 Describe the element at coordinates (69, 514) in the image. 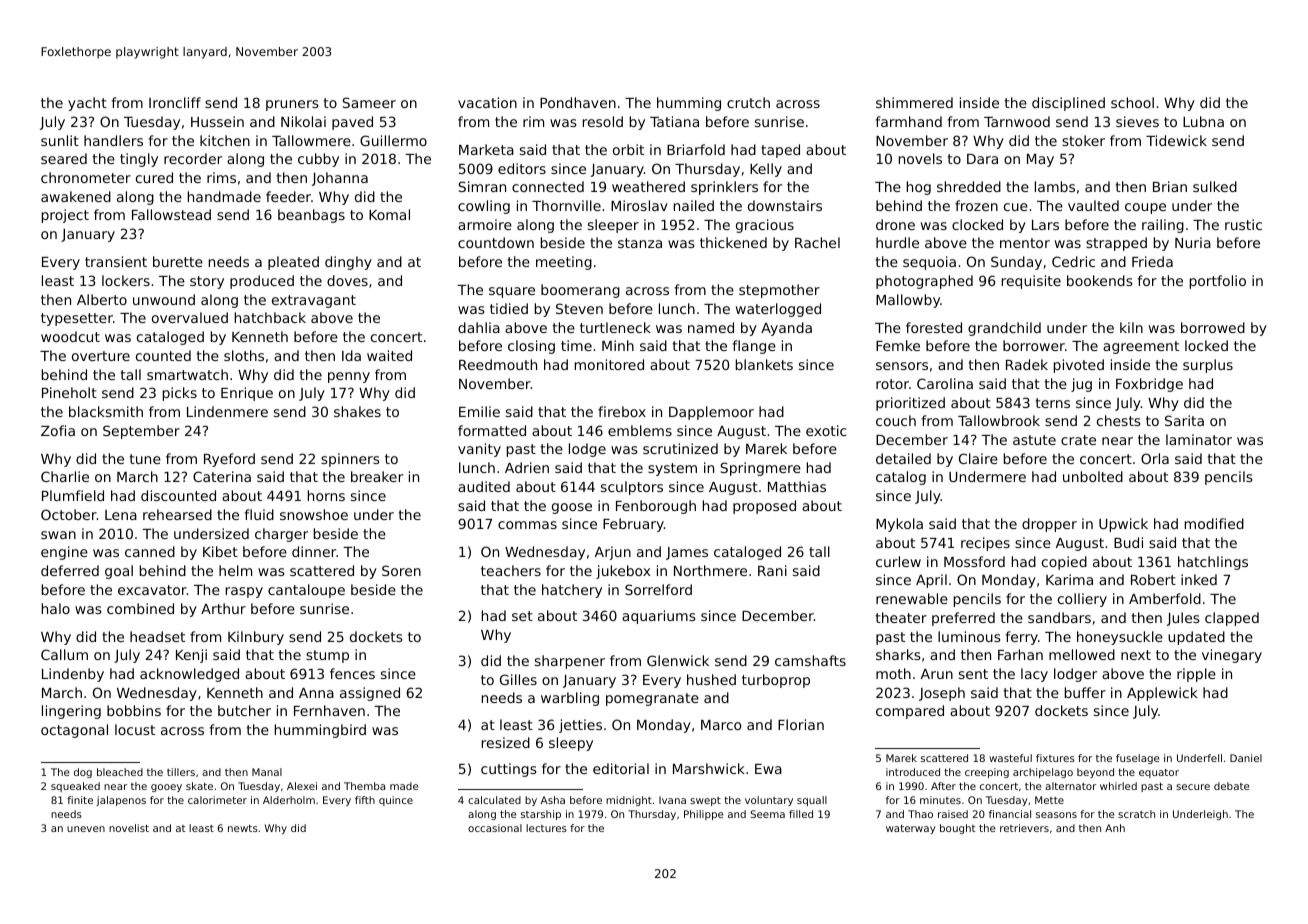

I see `October` at that location.
